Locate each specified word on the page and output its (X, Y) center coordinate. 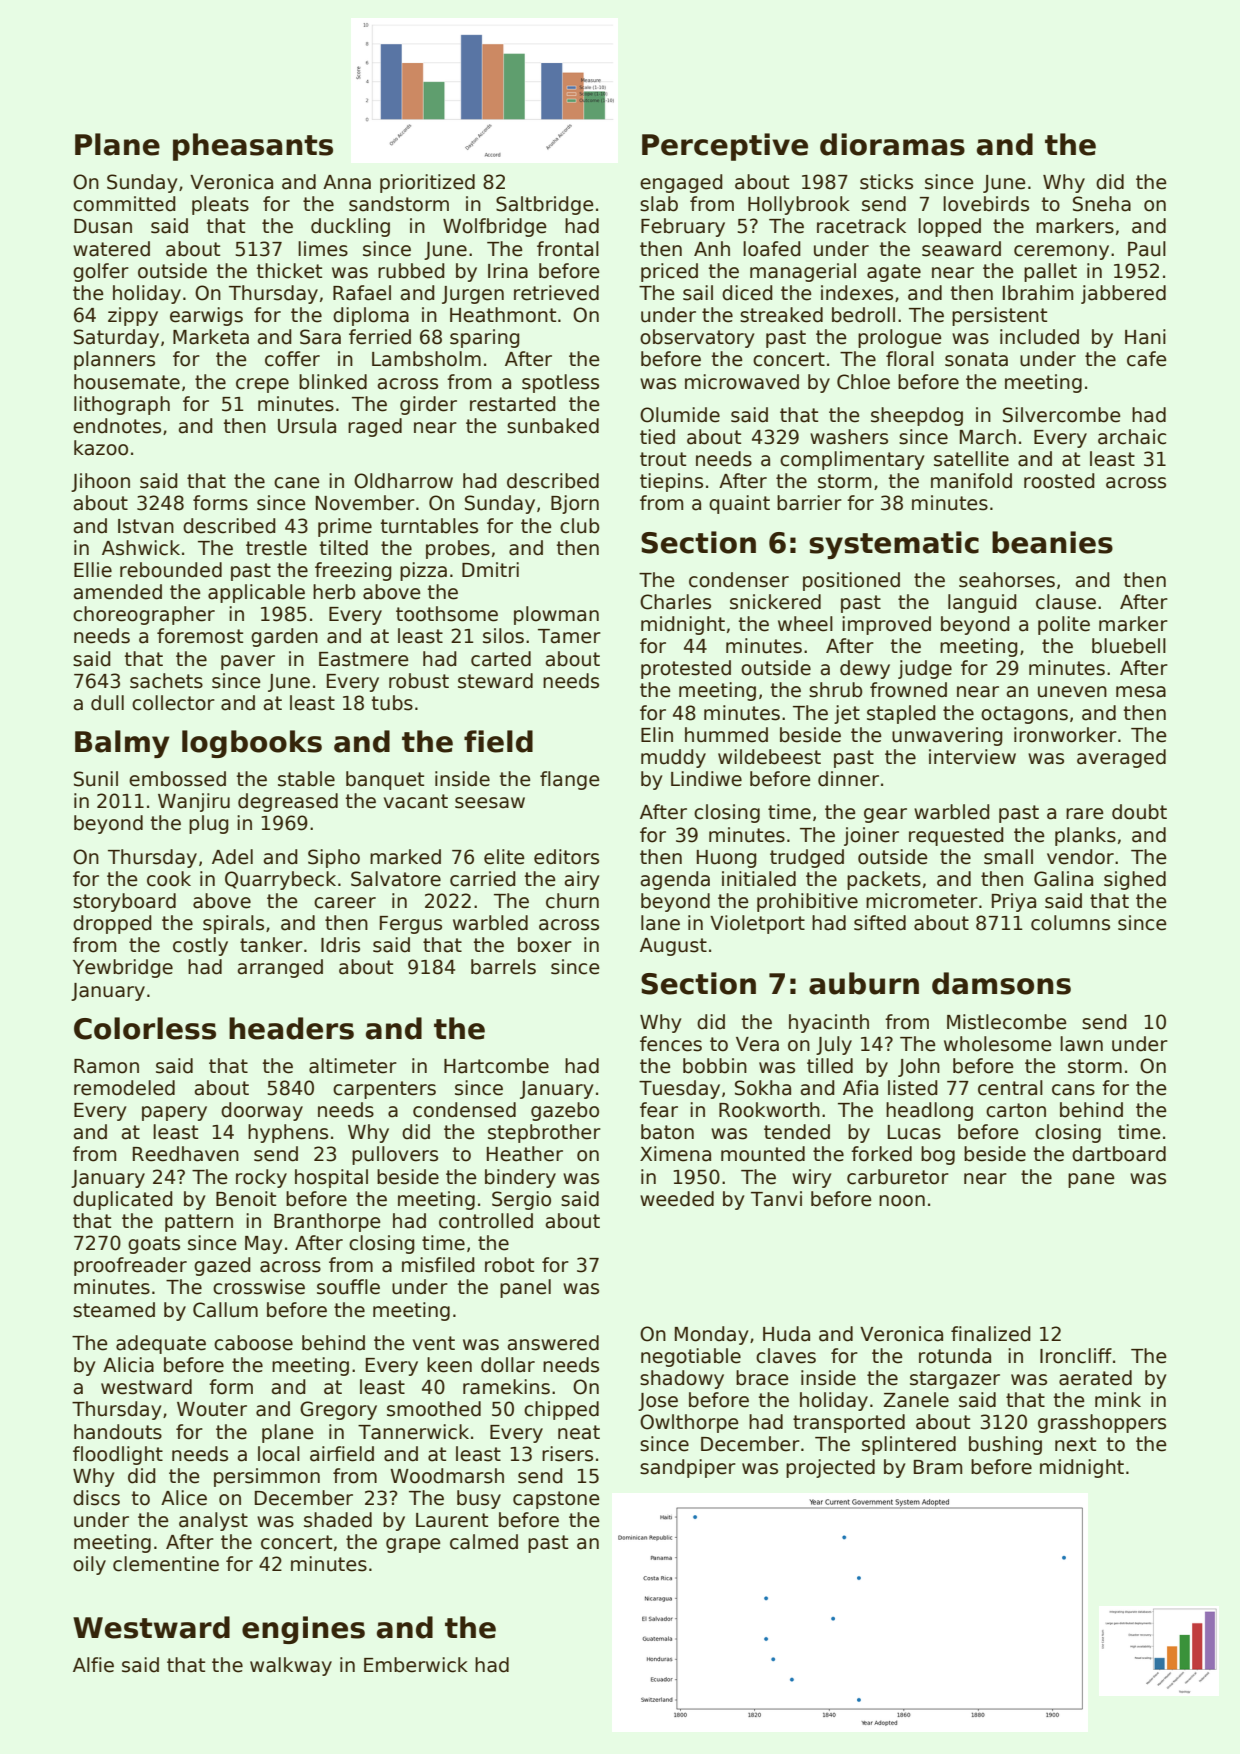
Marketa (211, 337)
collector (173, 703)
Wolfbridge (495, 227)
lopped (949, 227)
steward (495, 681)
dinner (848, 779)
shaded (338, 1520)
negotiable (691, 1357)
